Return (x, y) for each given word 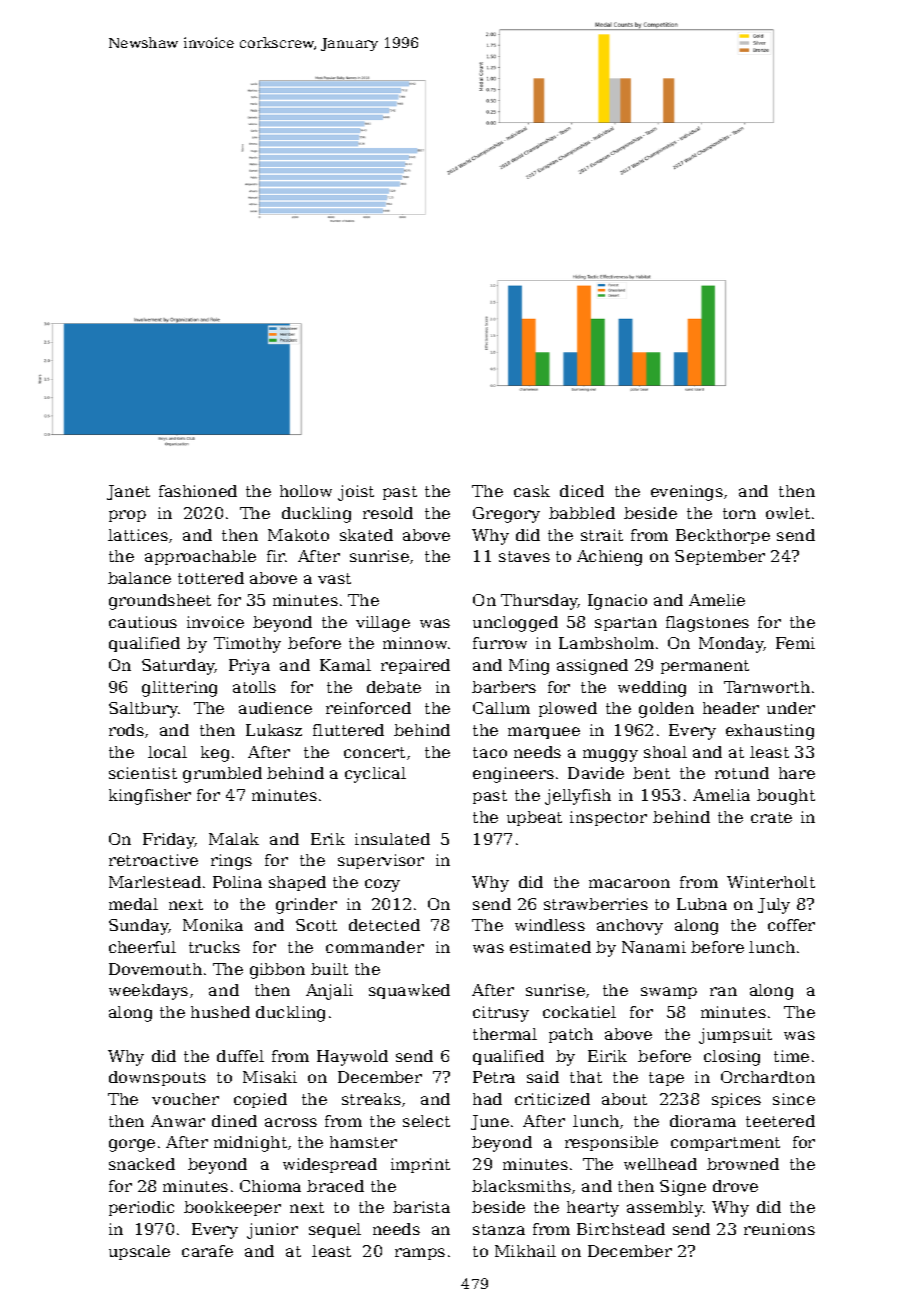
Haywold (352, 1058)
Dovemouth (155, 969)
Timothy (247, 645)
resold (388, 513)
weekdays (148, 992)
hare (797, 773)
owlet (788, 513)
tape (666, 1079)
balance (139, 578)
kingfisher (150, 797)
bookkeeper (232, 1208)
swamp (669, 993)
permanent (705, 667)
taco (490, 752)
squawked (409, 991)
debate (394, 687)
